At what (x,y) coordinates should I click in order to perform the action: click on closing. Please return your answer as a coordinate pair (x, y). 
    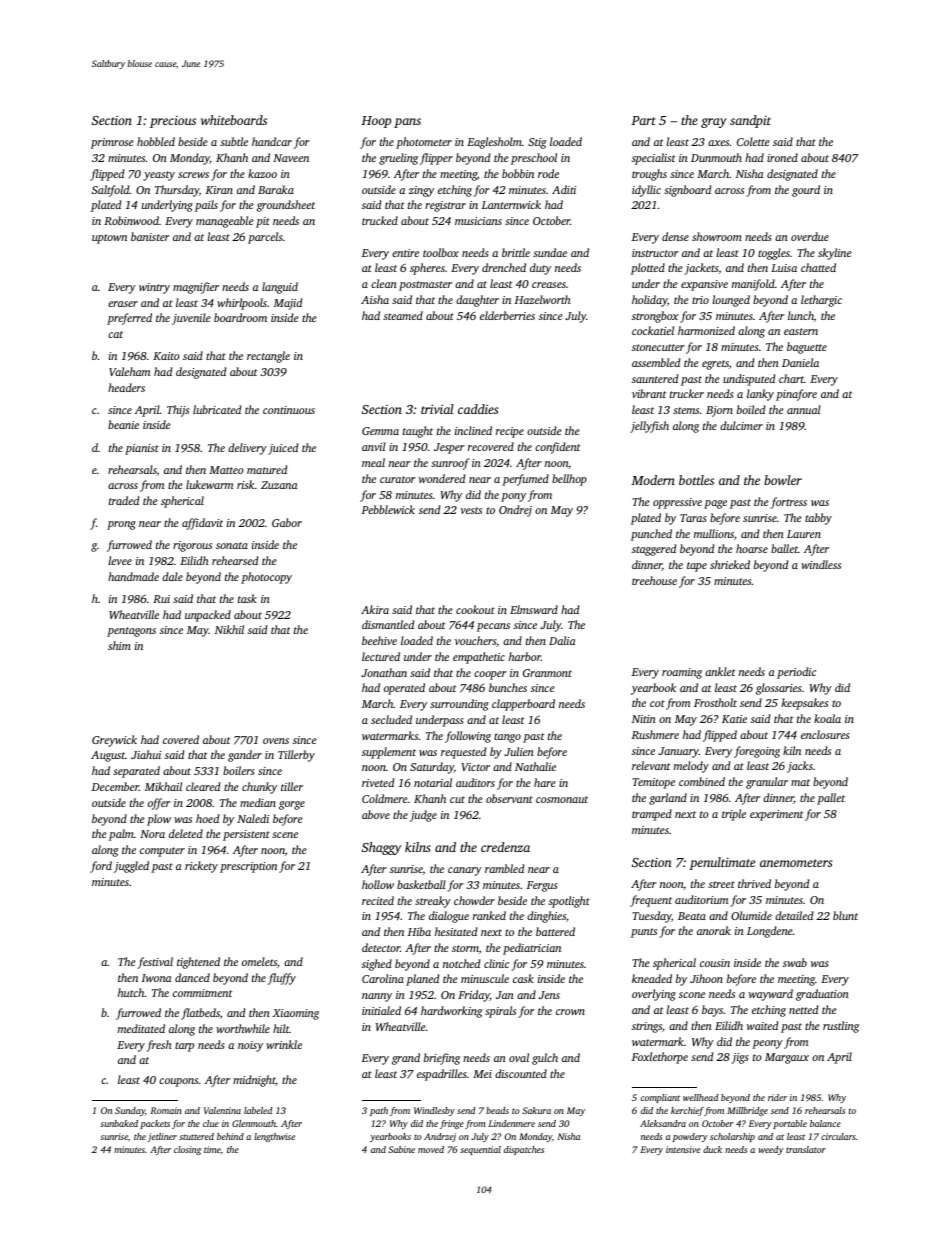
    Looking at the image, I should click on (187, 1150).
